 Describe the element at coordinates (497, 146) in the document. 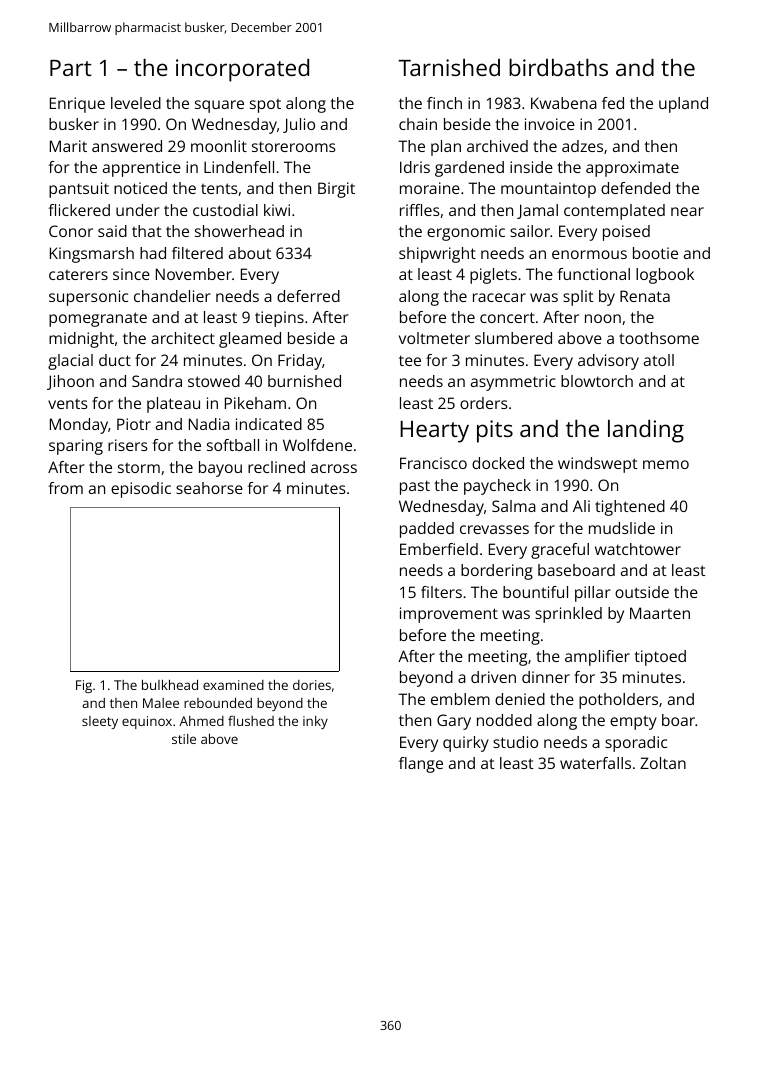

I see `archived` at that location.
